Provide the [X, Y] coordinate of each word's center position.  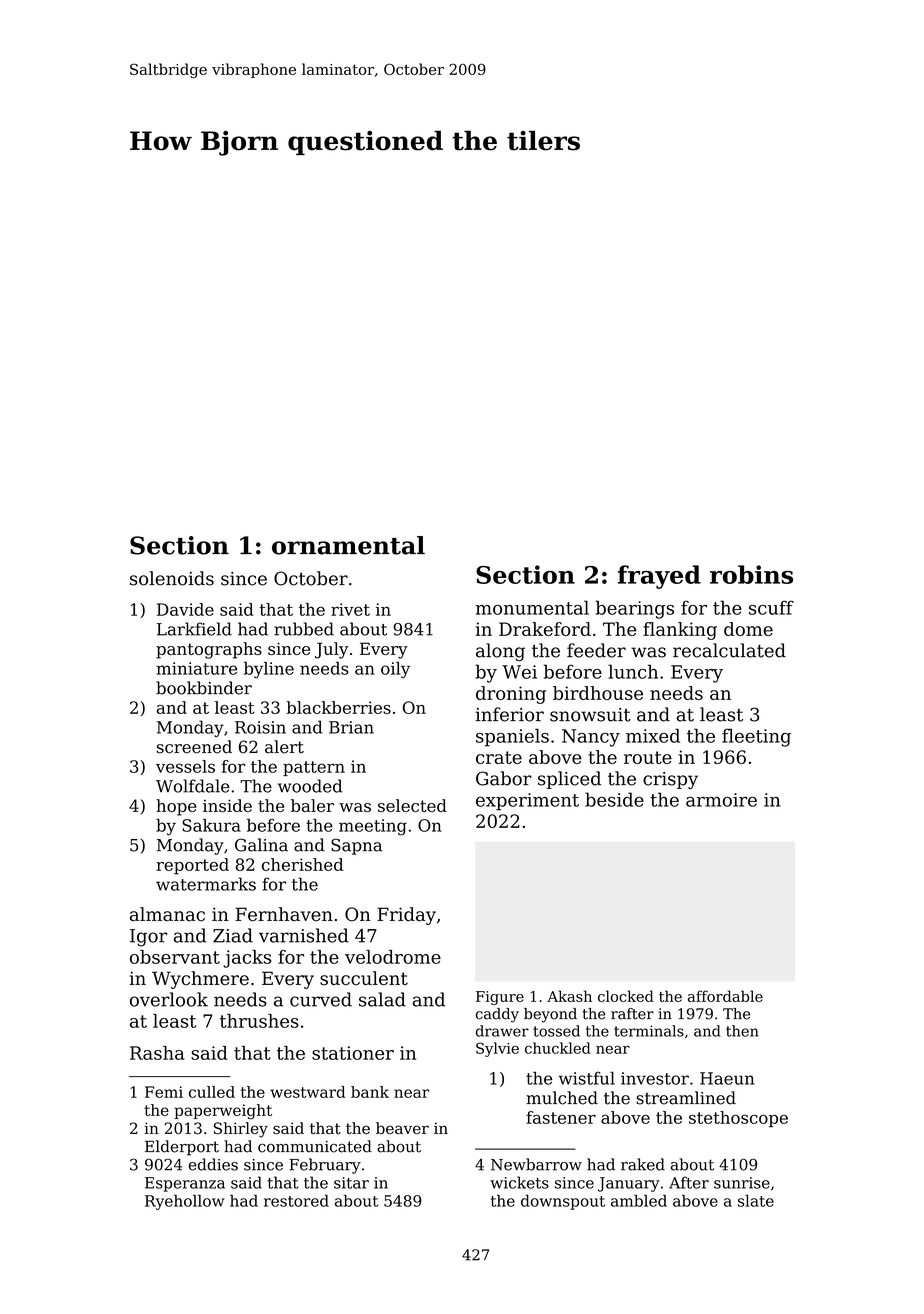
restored [296, 1200]
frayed [659, 577]
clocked [626, 996]
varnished [304, 935]
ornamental [348, 545]
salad [382, 999]
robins [751, 574]
